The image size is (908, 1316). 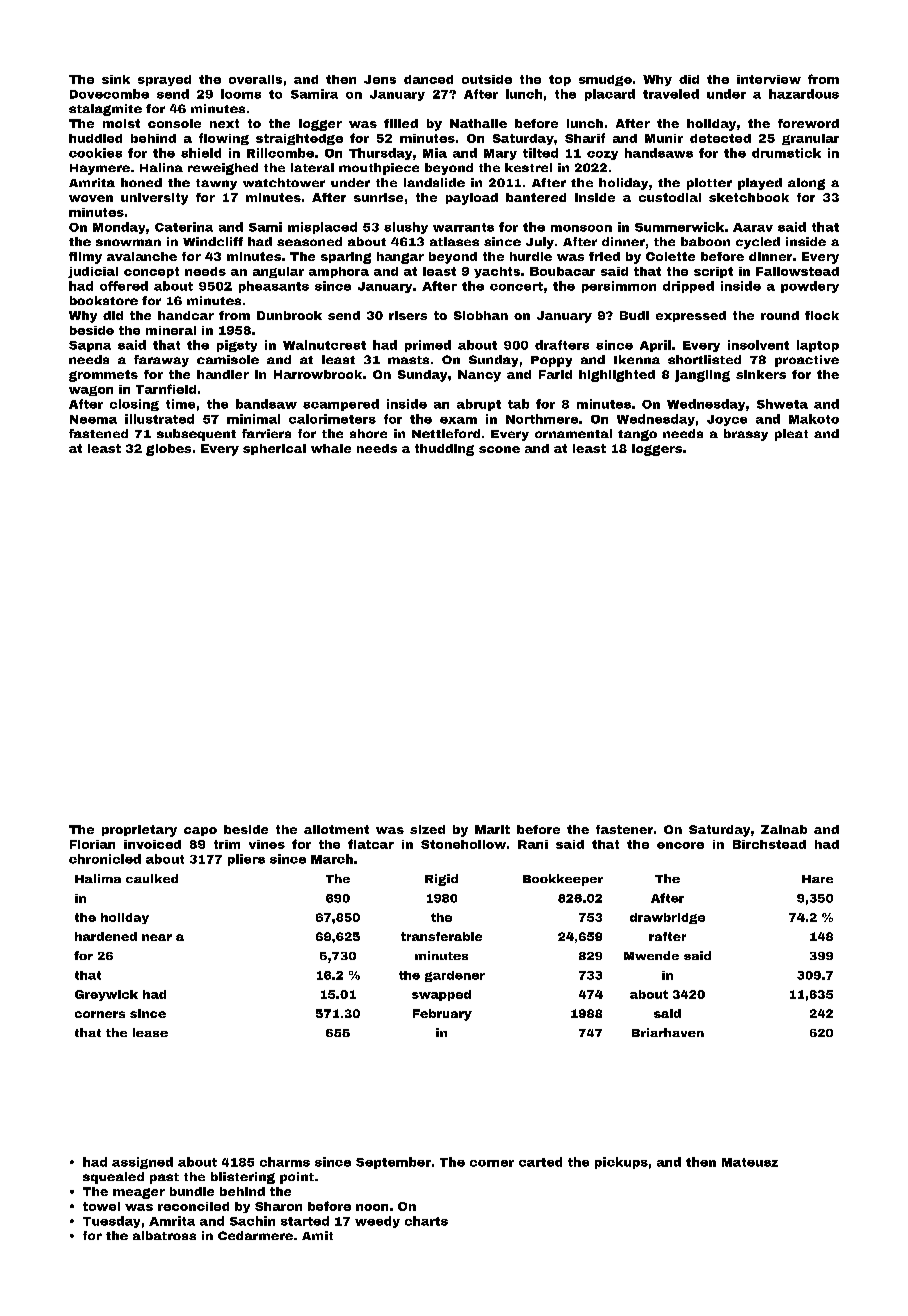 What do you see at coordinates (540, 1162) in the screenshot?
I see `carted` at bounding box center [540, 1162].
